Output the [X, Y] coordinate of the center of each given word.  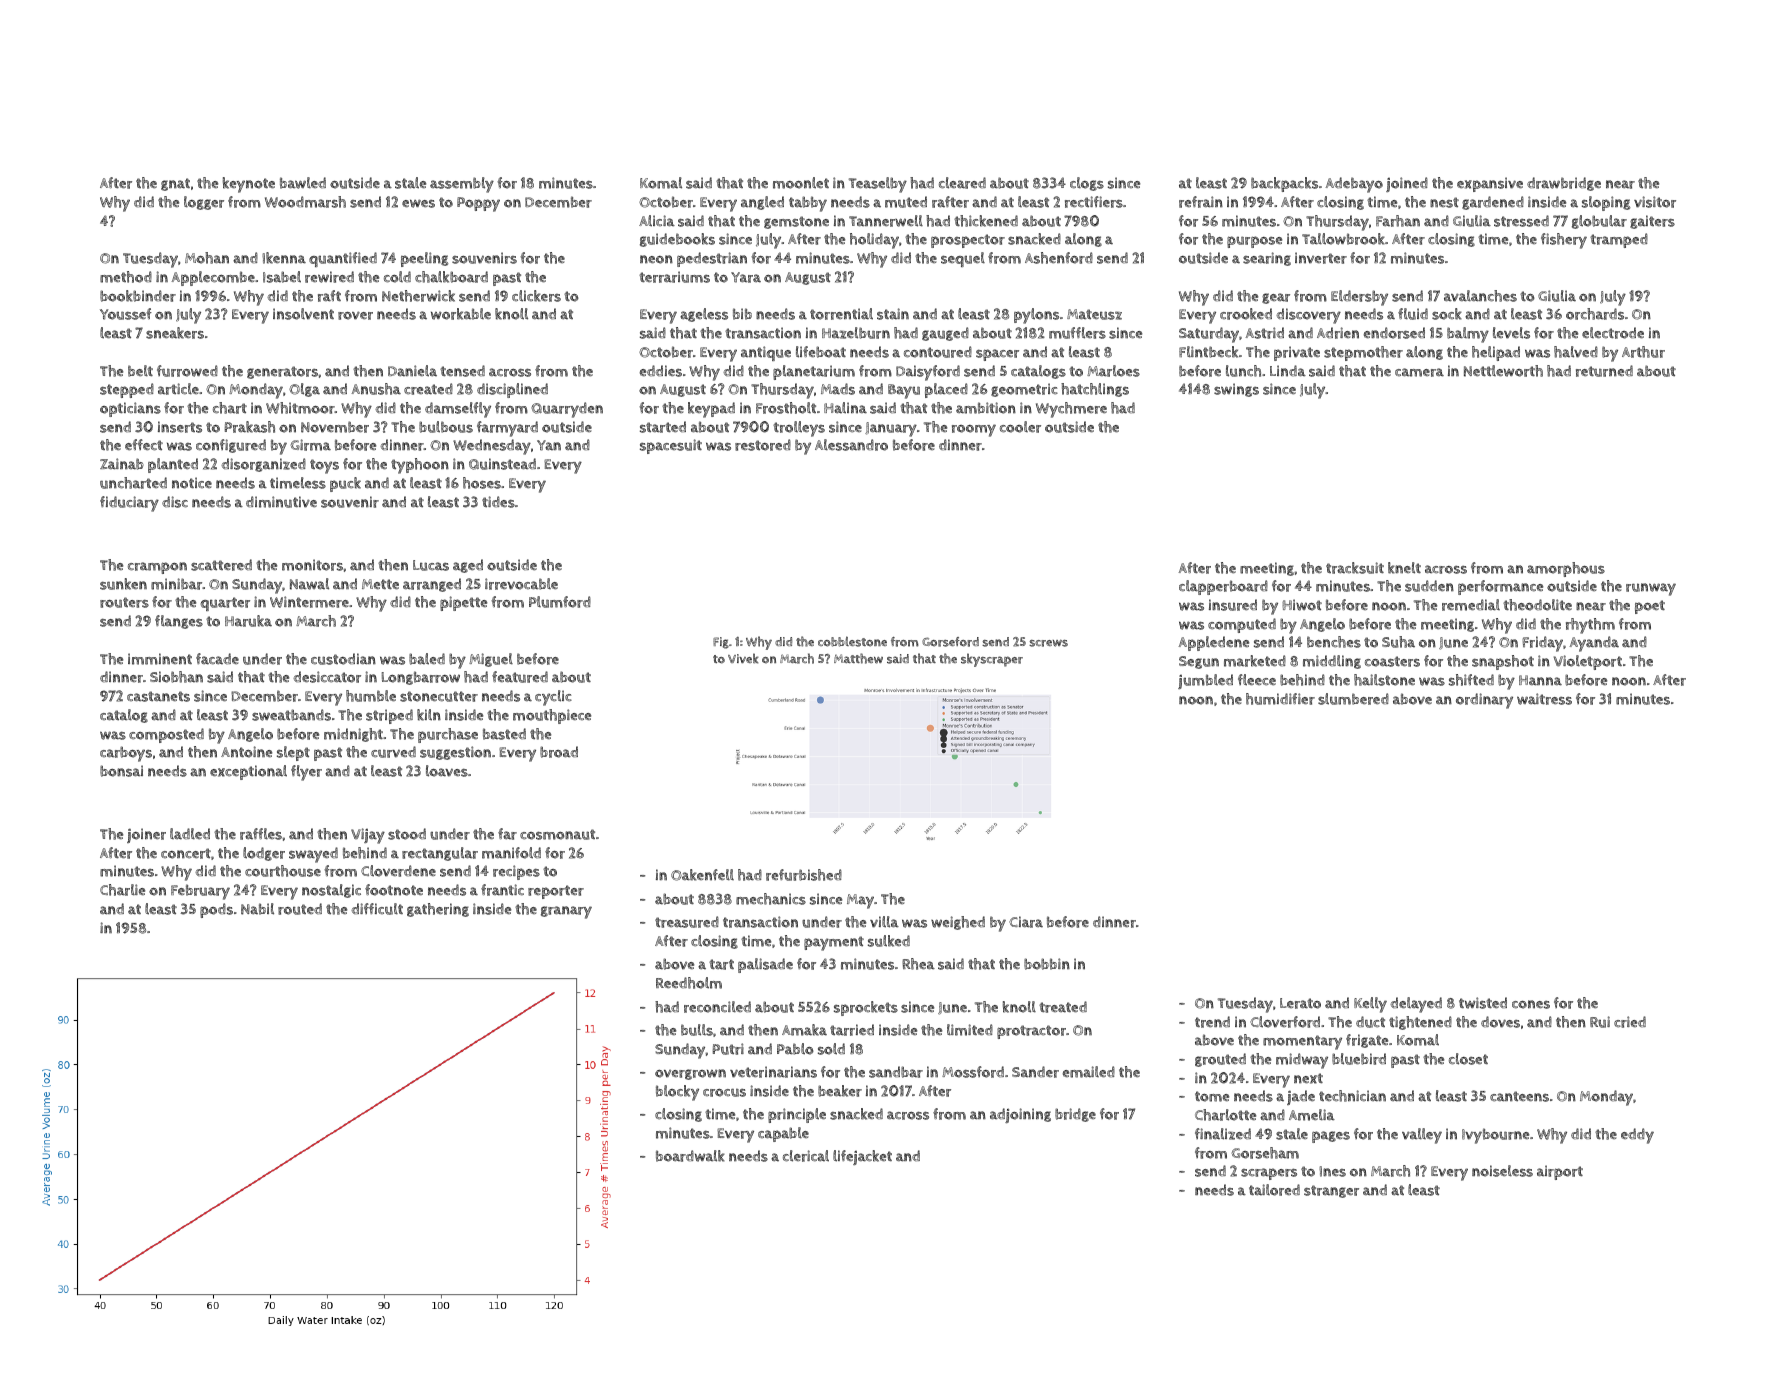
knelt [1404, 568]
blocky [677, 1093]
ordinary [1484, 701]
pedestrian [712, 259]
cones [1531, 1004]
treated [1063, 1007]
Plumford [560, 602]
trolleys [799, 429]
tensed [462, 371]
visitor [1655, 202]
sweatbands [291, 715]
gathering [438, 910]
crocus [724, 1093]
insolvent [303, 314]
